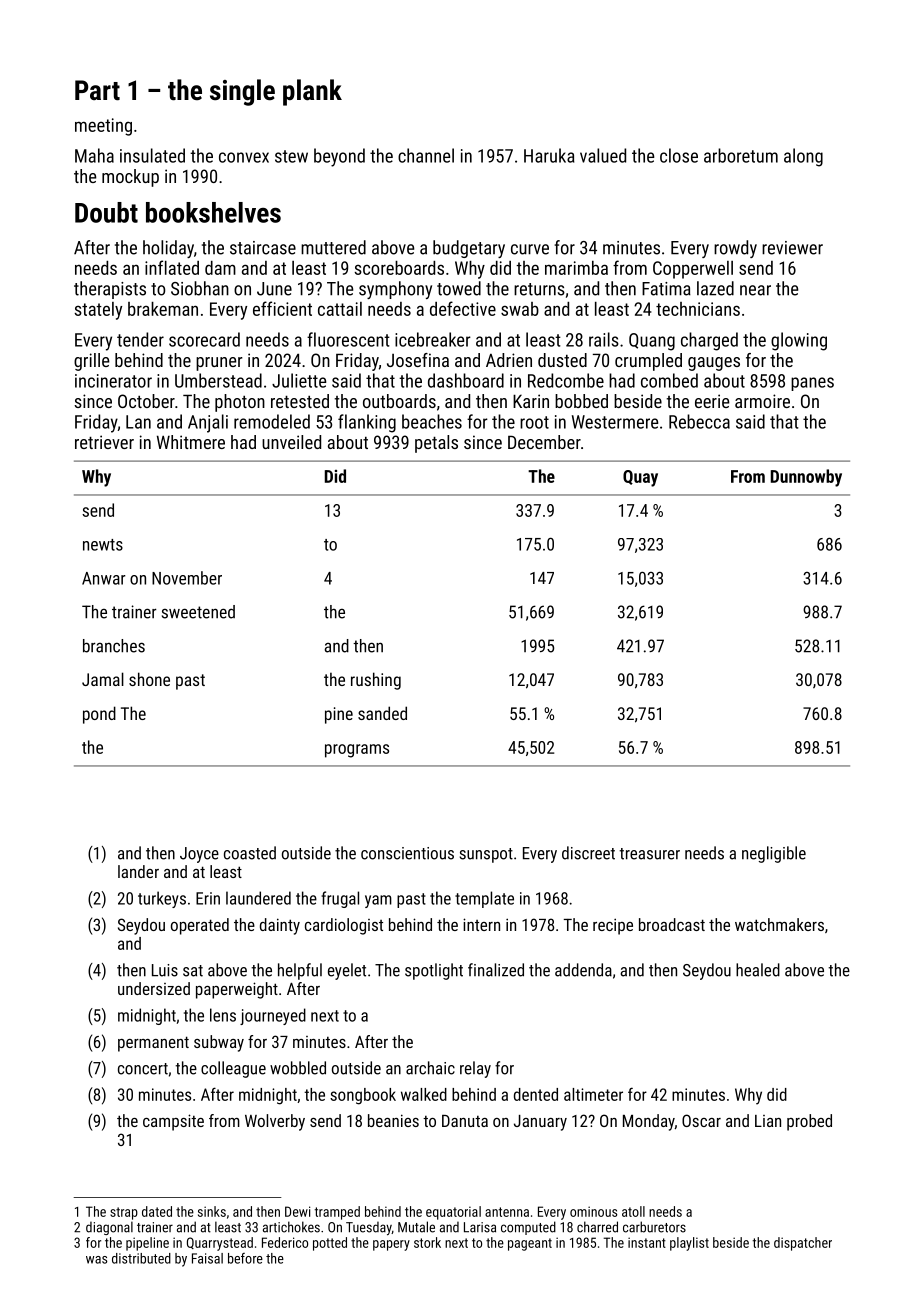 The image size is (924, 1308). What do you see at coordinates (97, 90) in the page?
I see `Part` at bounding box center [97, 90].
